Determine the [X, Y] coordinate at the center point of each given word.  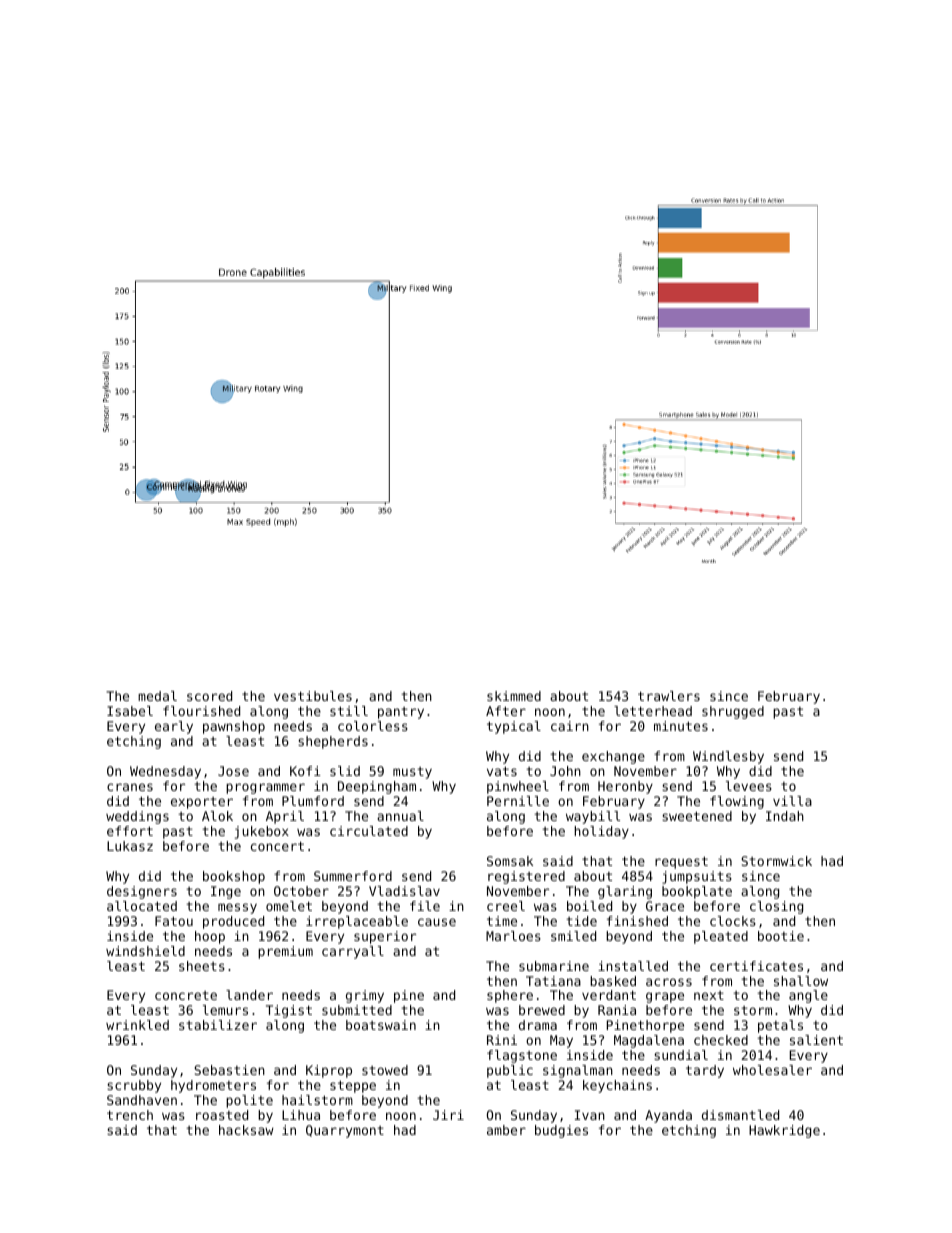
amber [506, 1130]
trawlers [669, 696]
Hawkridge [784, 1131]
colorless [373, 726]
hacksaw [246, 1130]
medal [157, 696]
